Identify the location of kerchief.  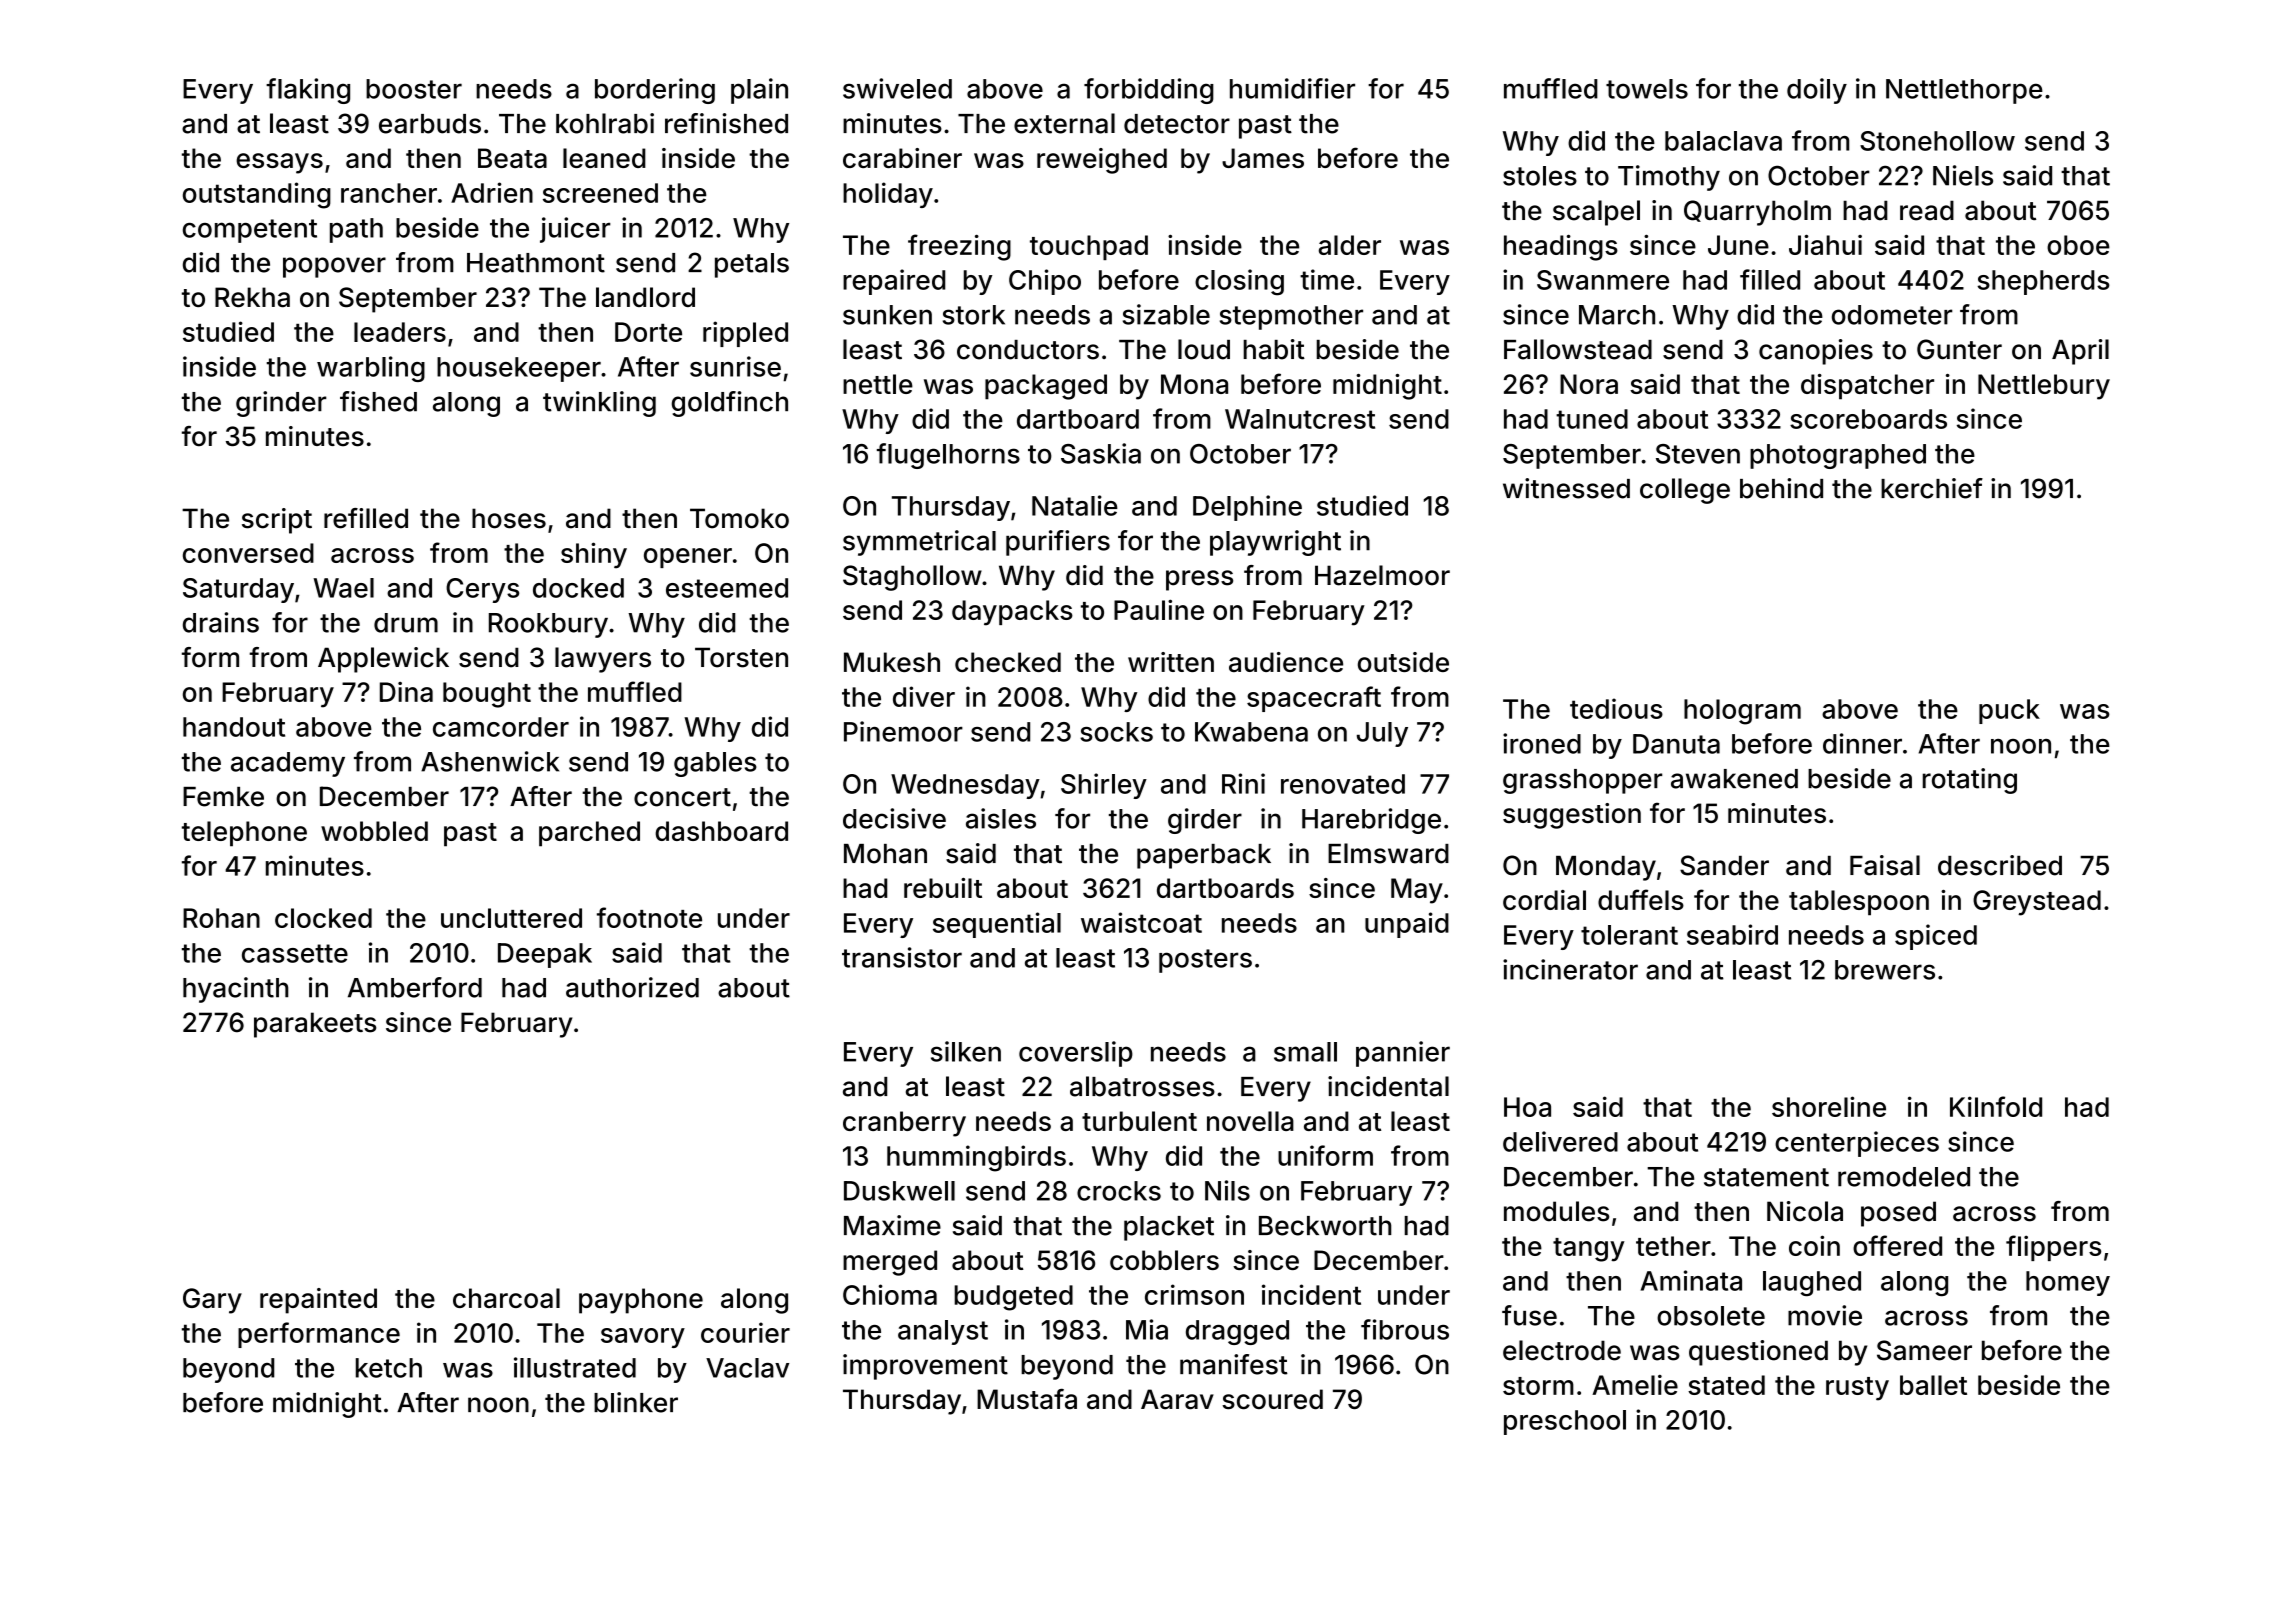
(1932, 488).
